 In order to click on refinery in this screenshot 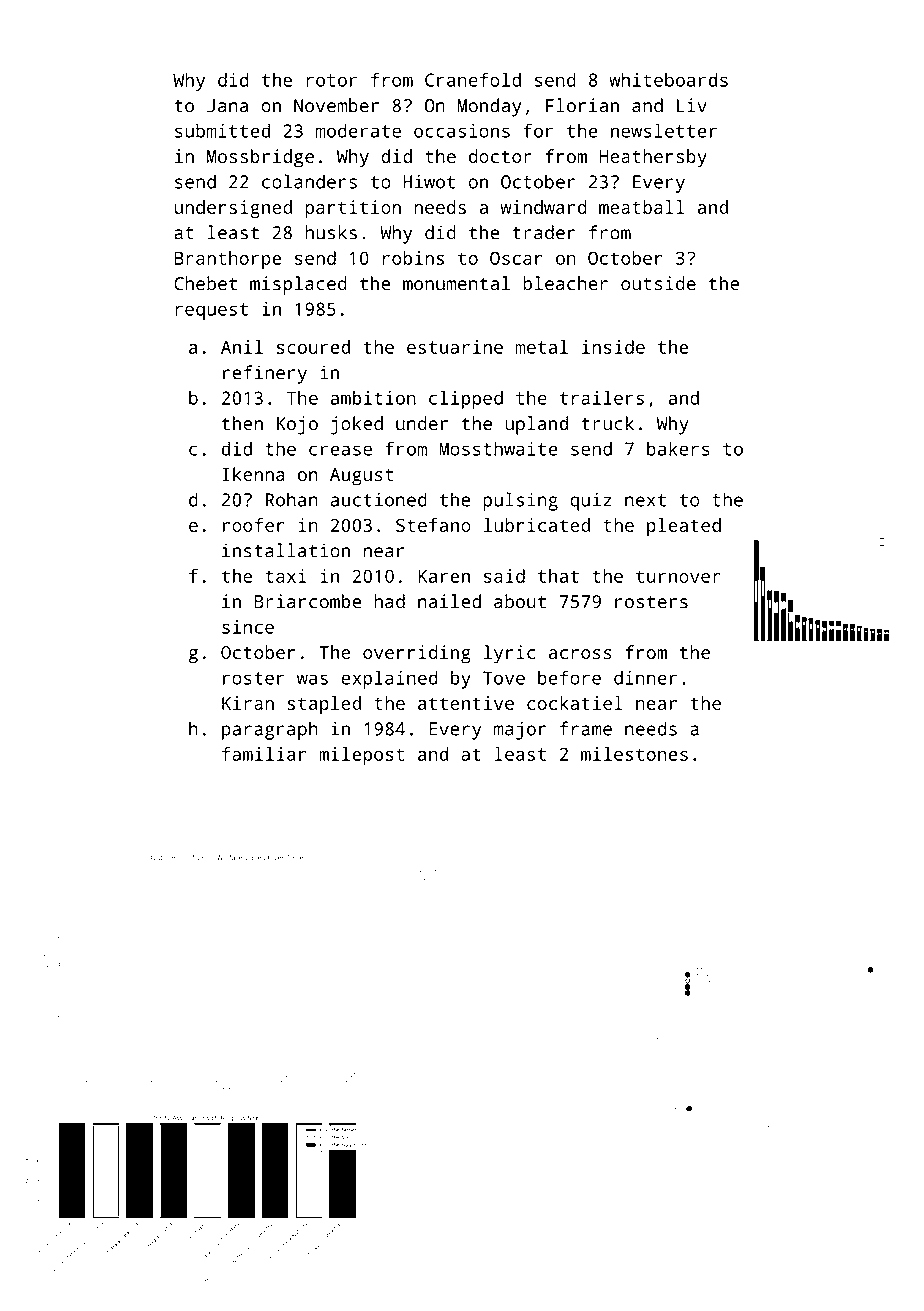, I will do `click(265, 374)`.
